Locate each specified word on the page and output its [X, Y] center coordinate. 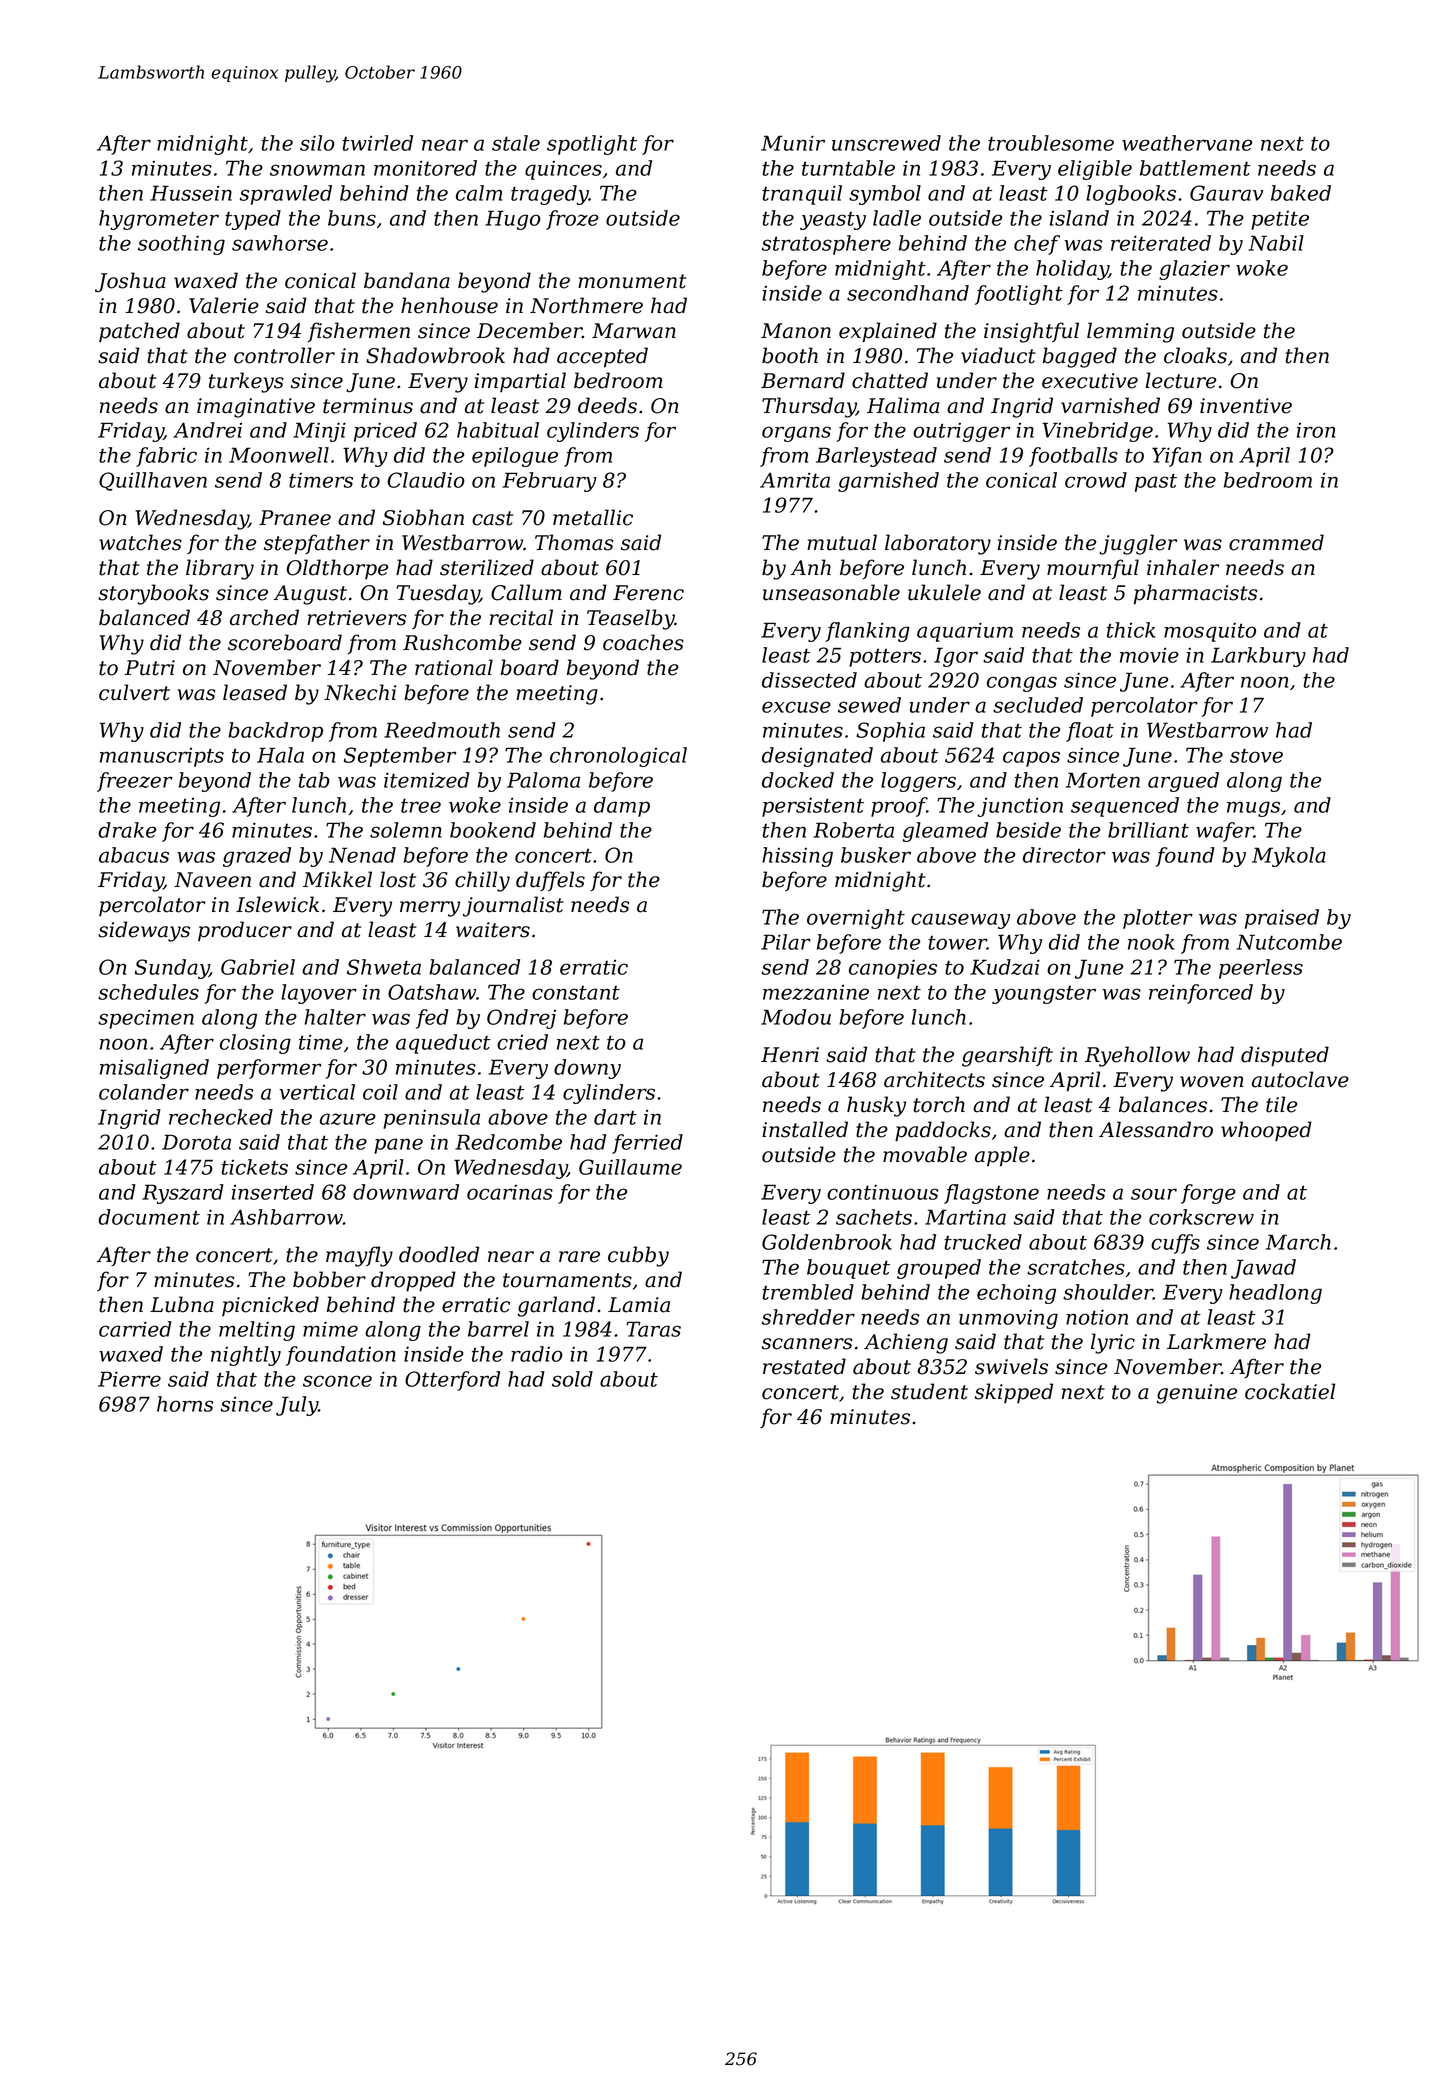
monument [632, 281]
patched [139, 332]
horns [185, 1404]
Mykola [1289, 857]
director [1064, 855]
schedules [148, 992]
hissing [797, 857]
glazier [1194, 270]
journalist [513, 906]
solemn [406, 830]
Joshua [130, 282]
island [1079, 218]
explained [888, 332]
